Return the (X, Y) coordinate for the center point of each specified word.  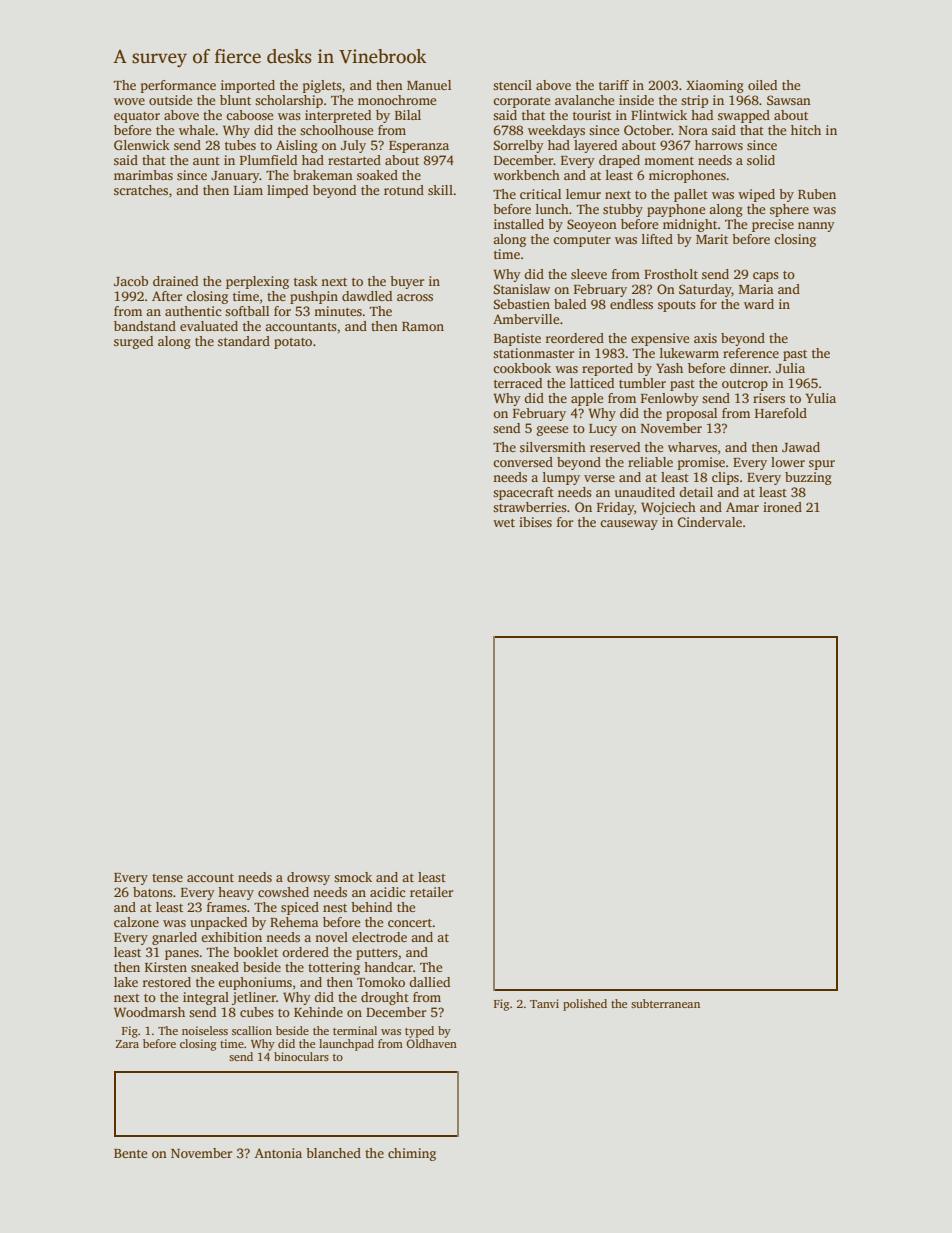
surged (133, 342)
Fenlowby (670, 399)
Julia (790, 368)
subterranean (665, 1003)
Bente (131, 1153)
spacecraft (523, 493)
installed (519, 224)
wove (129, 101)
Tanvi (544, 1003)
